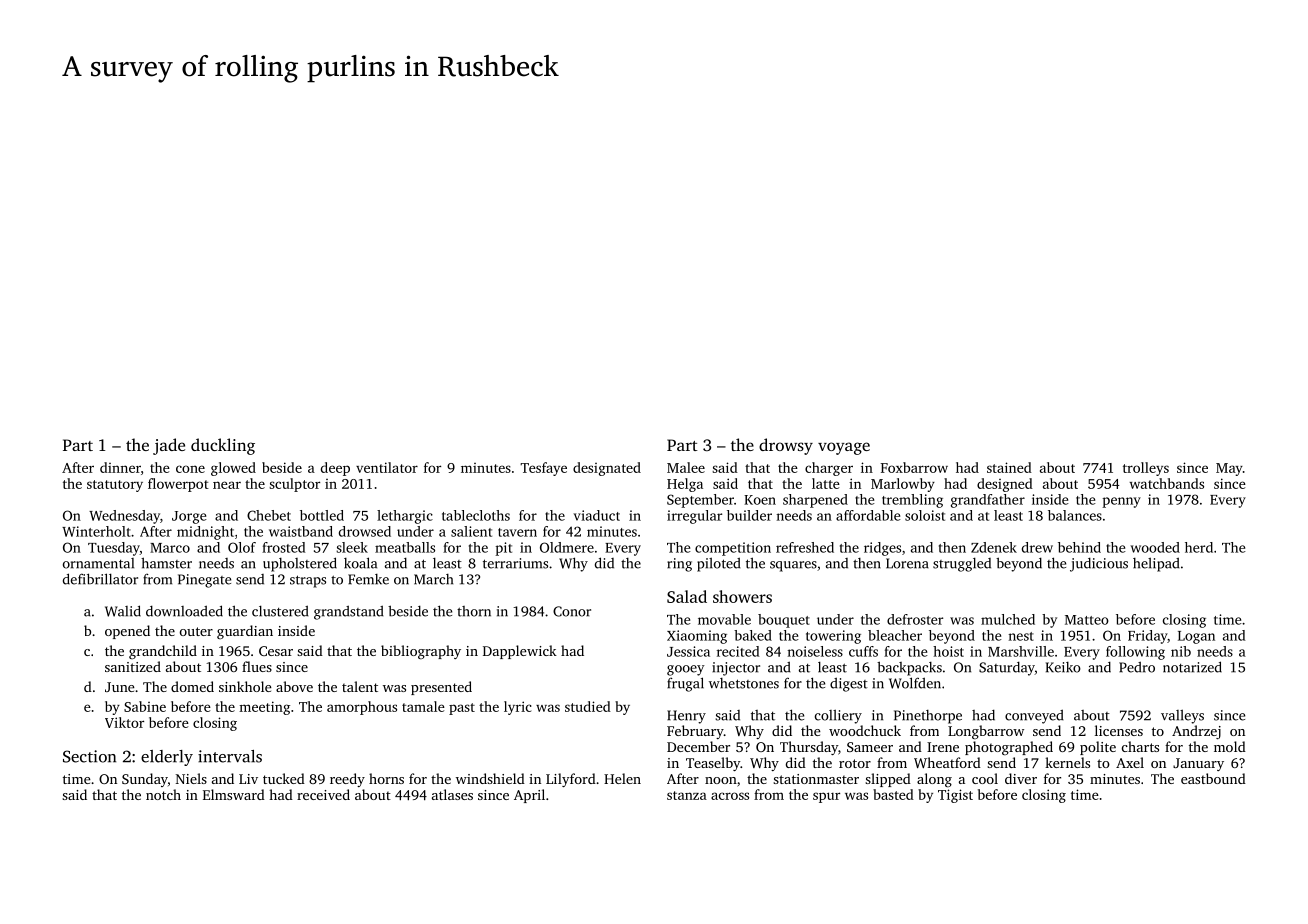 The image size is (1308, 924). What do you see at coordinates (230, 756) in the document?
I see `intervals` at bounding box center [230, 756].
